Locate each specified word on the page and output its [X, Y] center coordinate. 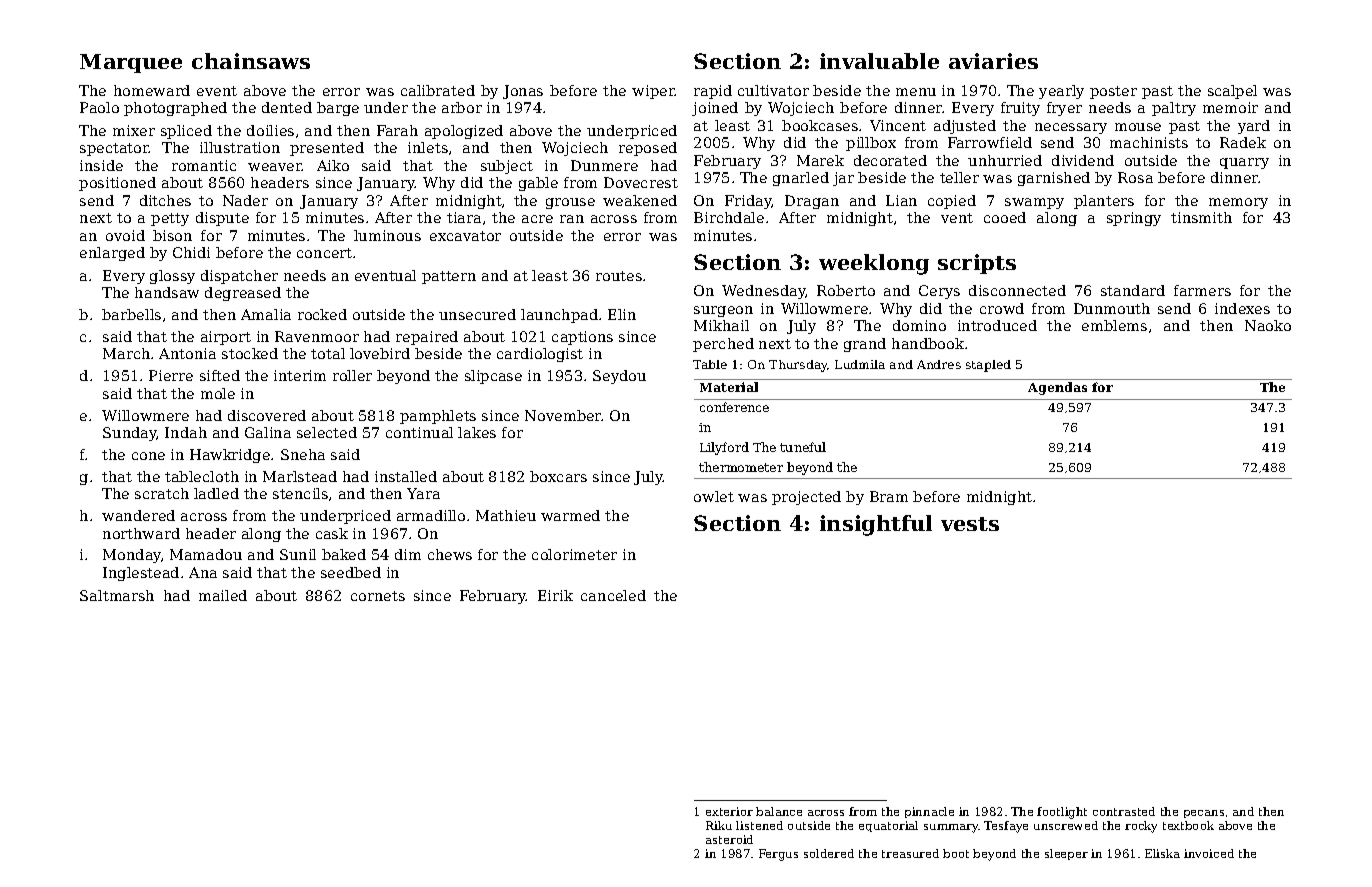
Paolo [99, 107]
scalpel [1232, 92]
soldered [829, 853]
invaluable [879, 61]
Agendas [1057, 388]
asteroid [729, 839]
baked [344, 554]
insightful [876, 525]
